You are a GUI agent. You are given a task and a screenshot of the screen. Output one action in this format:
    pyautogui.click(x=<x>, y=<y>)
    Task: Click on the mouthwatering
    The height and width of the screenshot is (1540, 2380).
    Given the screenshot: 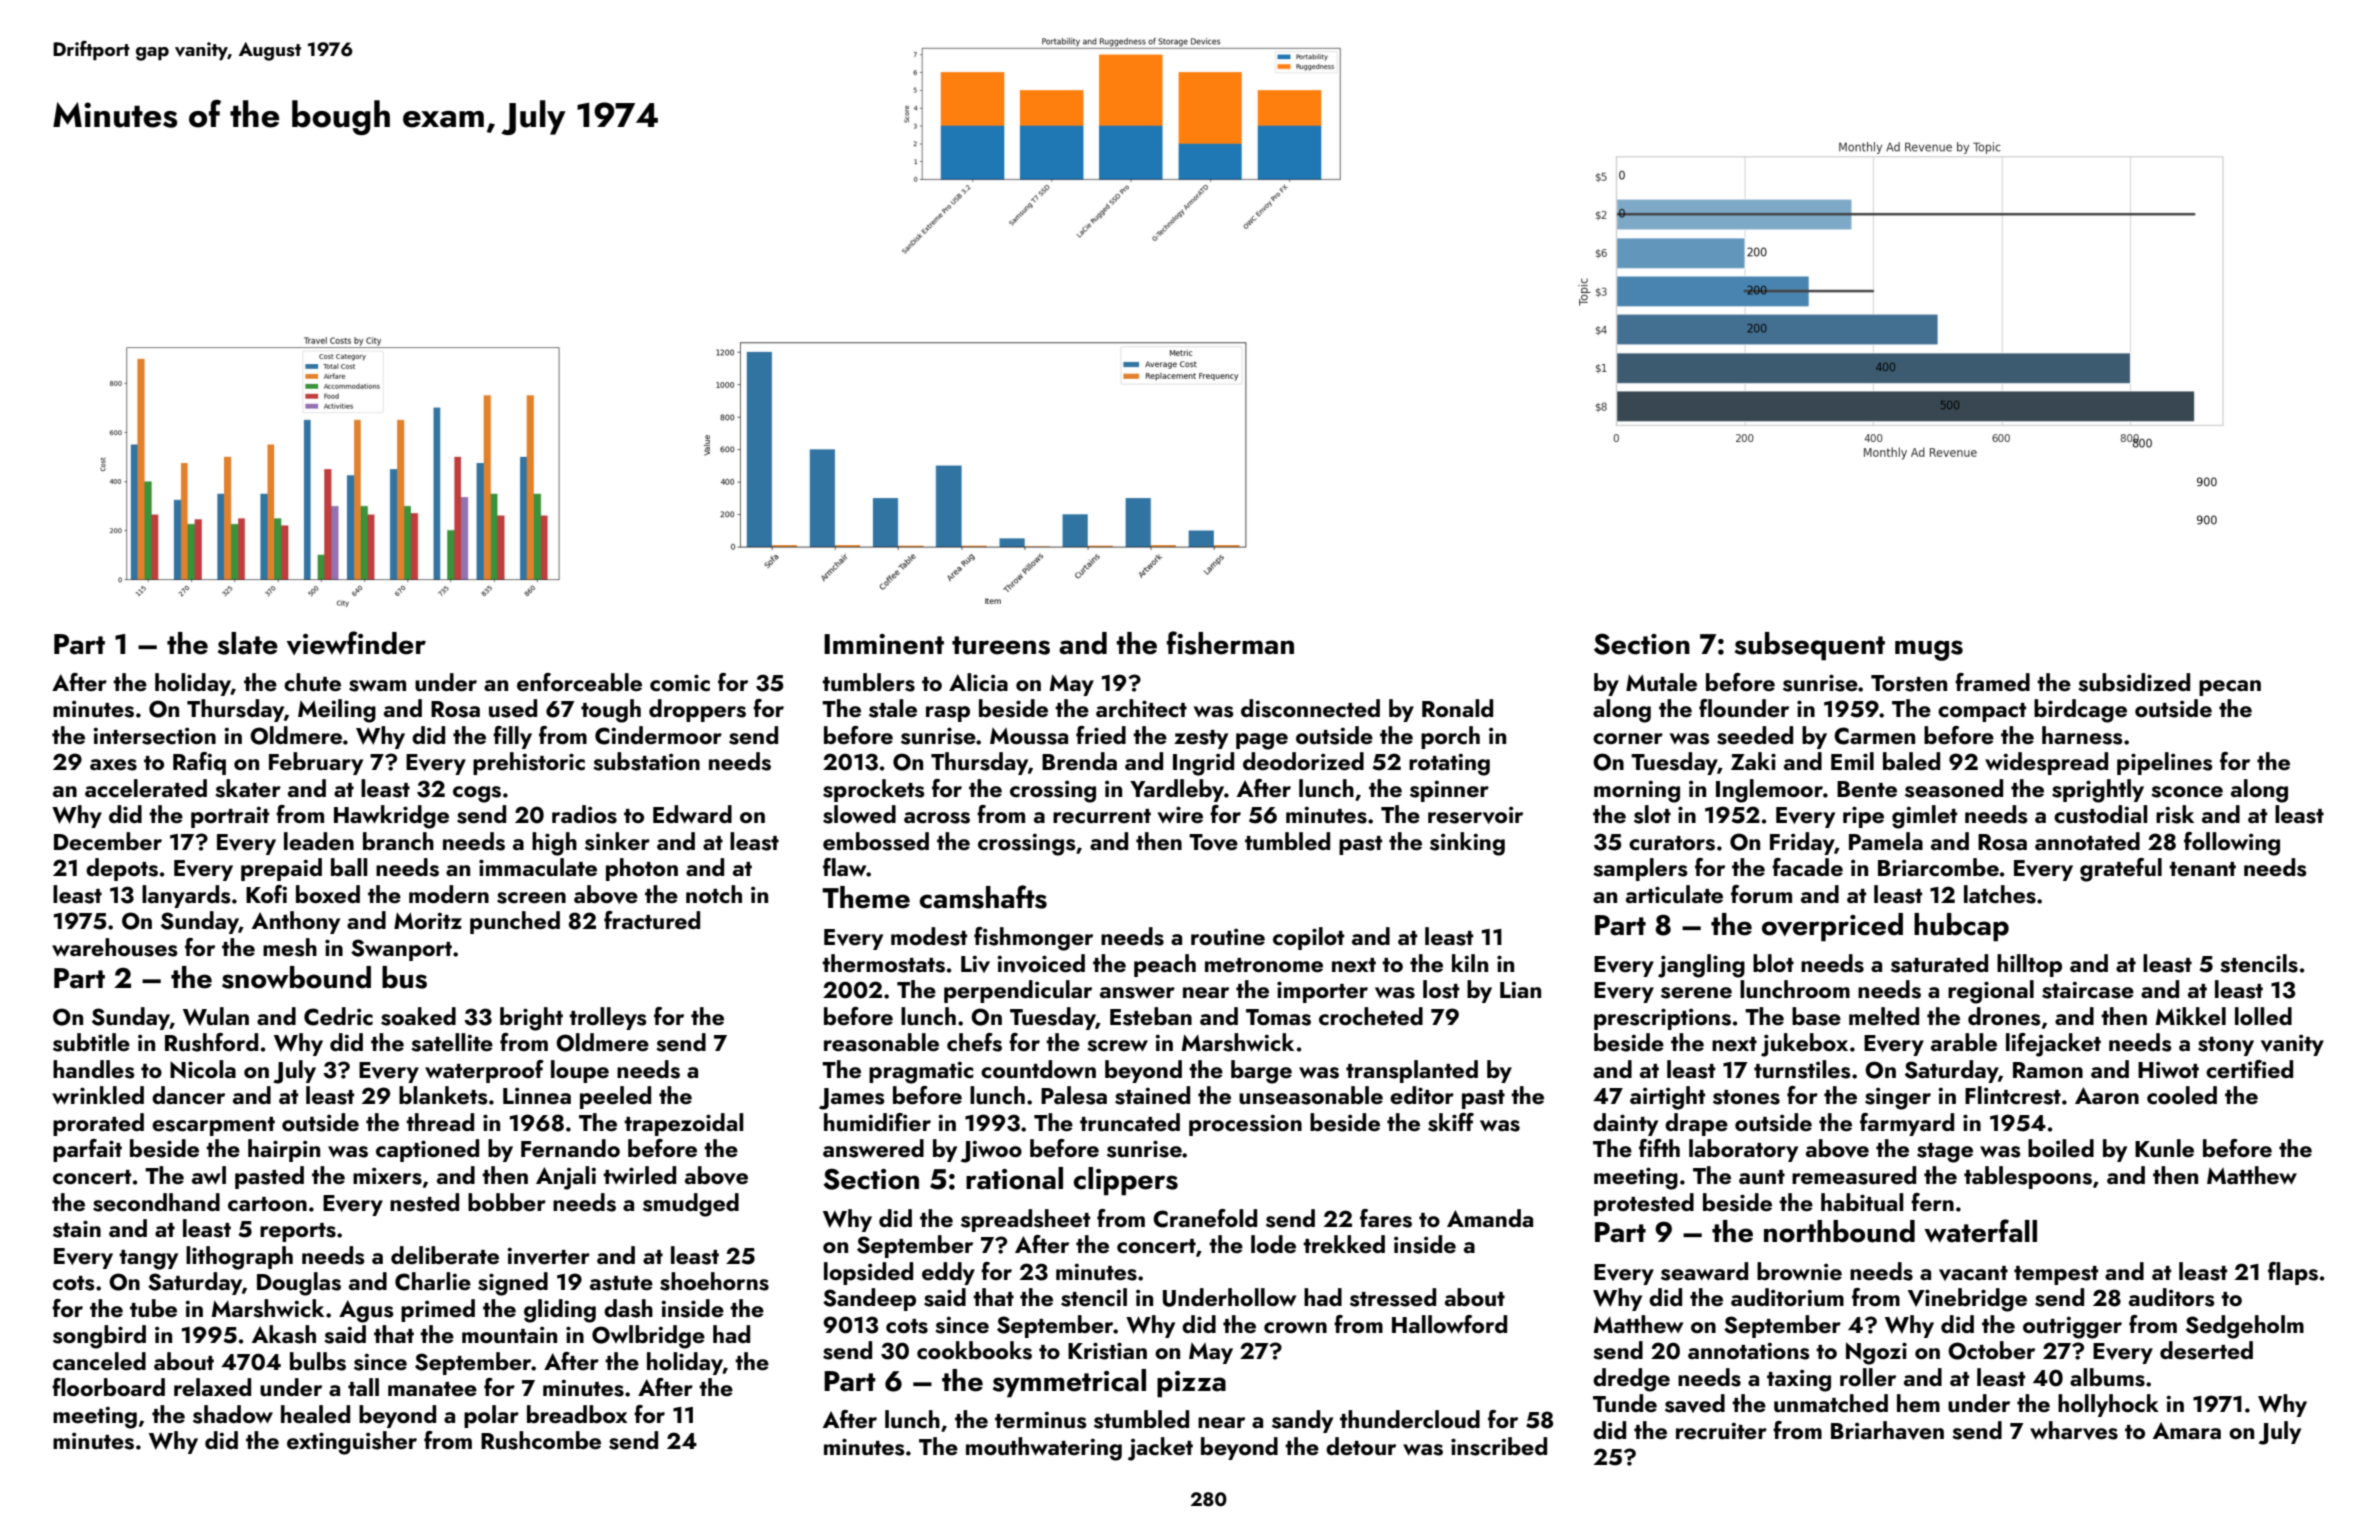 What is the action you would take?
    pyautogui.click(x=1044, y=1449)
